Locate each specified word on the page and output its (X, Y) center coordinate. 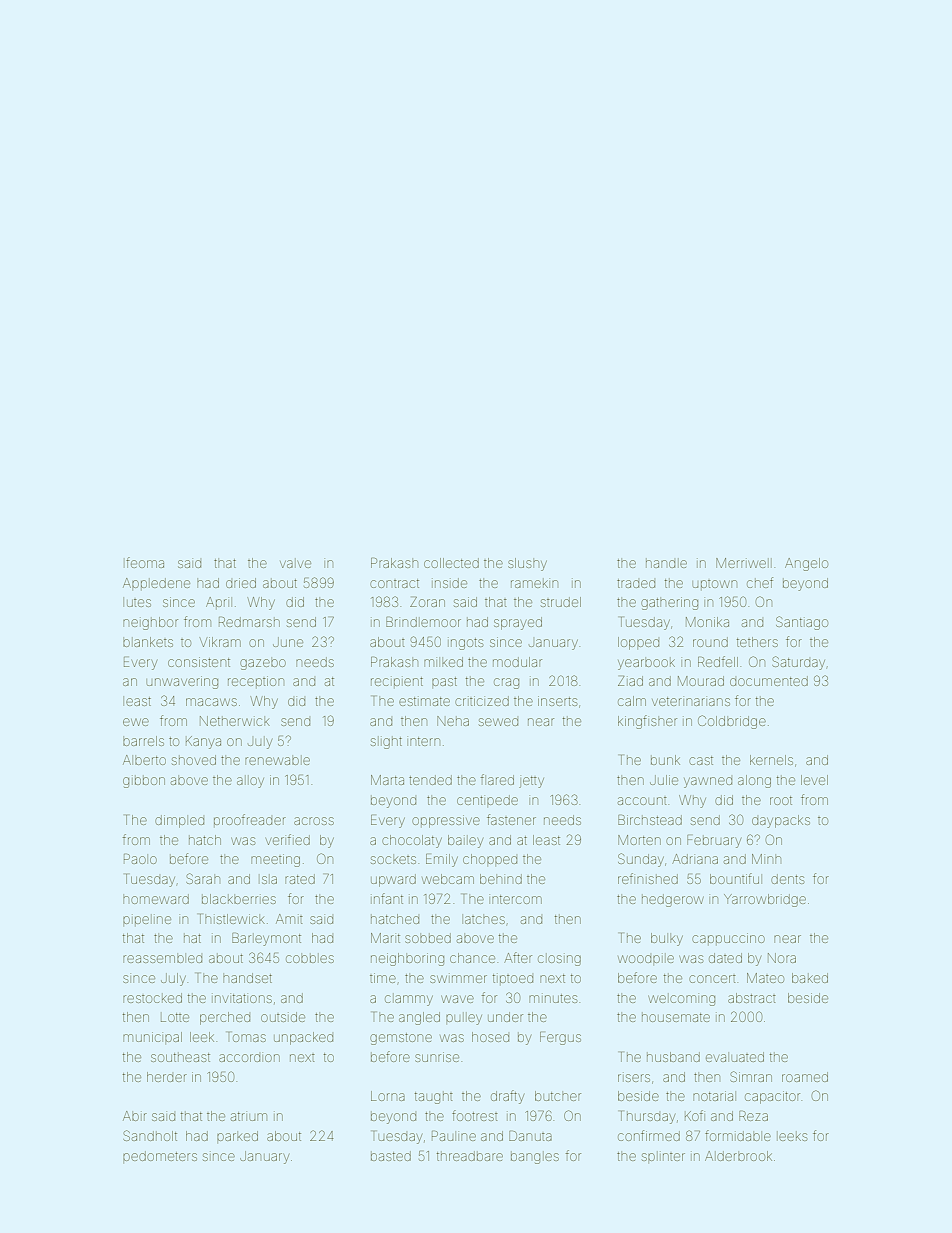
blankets (148, 642)
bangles (535, 1158)
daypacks (781, 821)
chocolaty (412, 841)
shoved (194, 760)
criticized (482, 701)
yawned (708, 782)
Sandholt (150, 1135)
